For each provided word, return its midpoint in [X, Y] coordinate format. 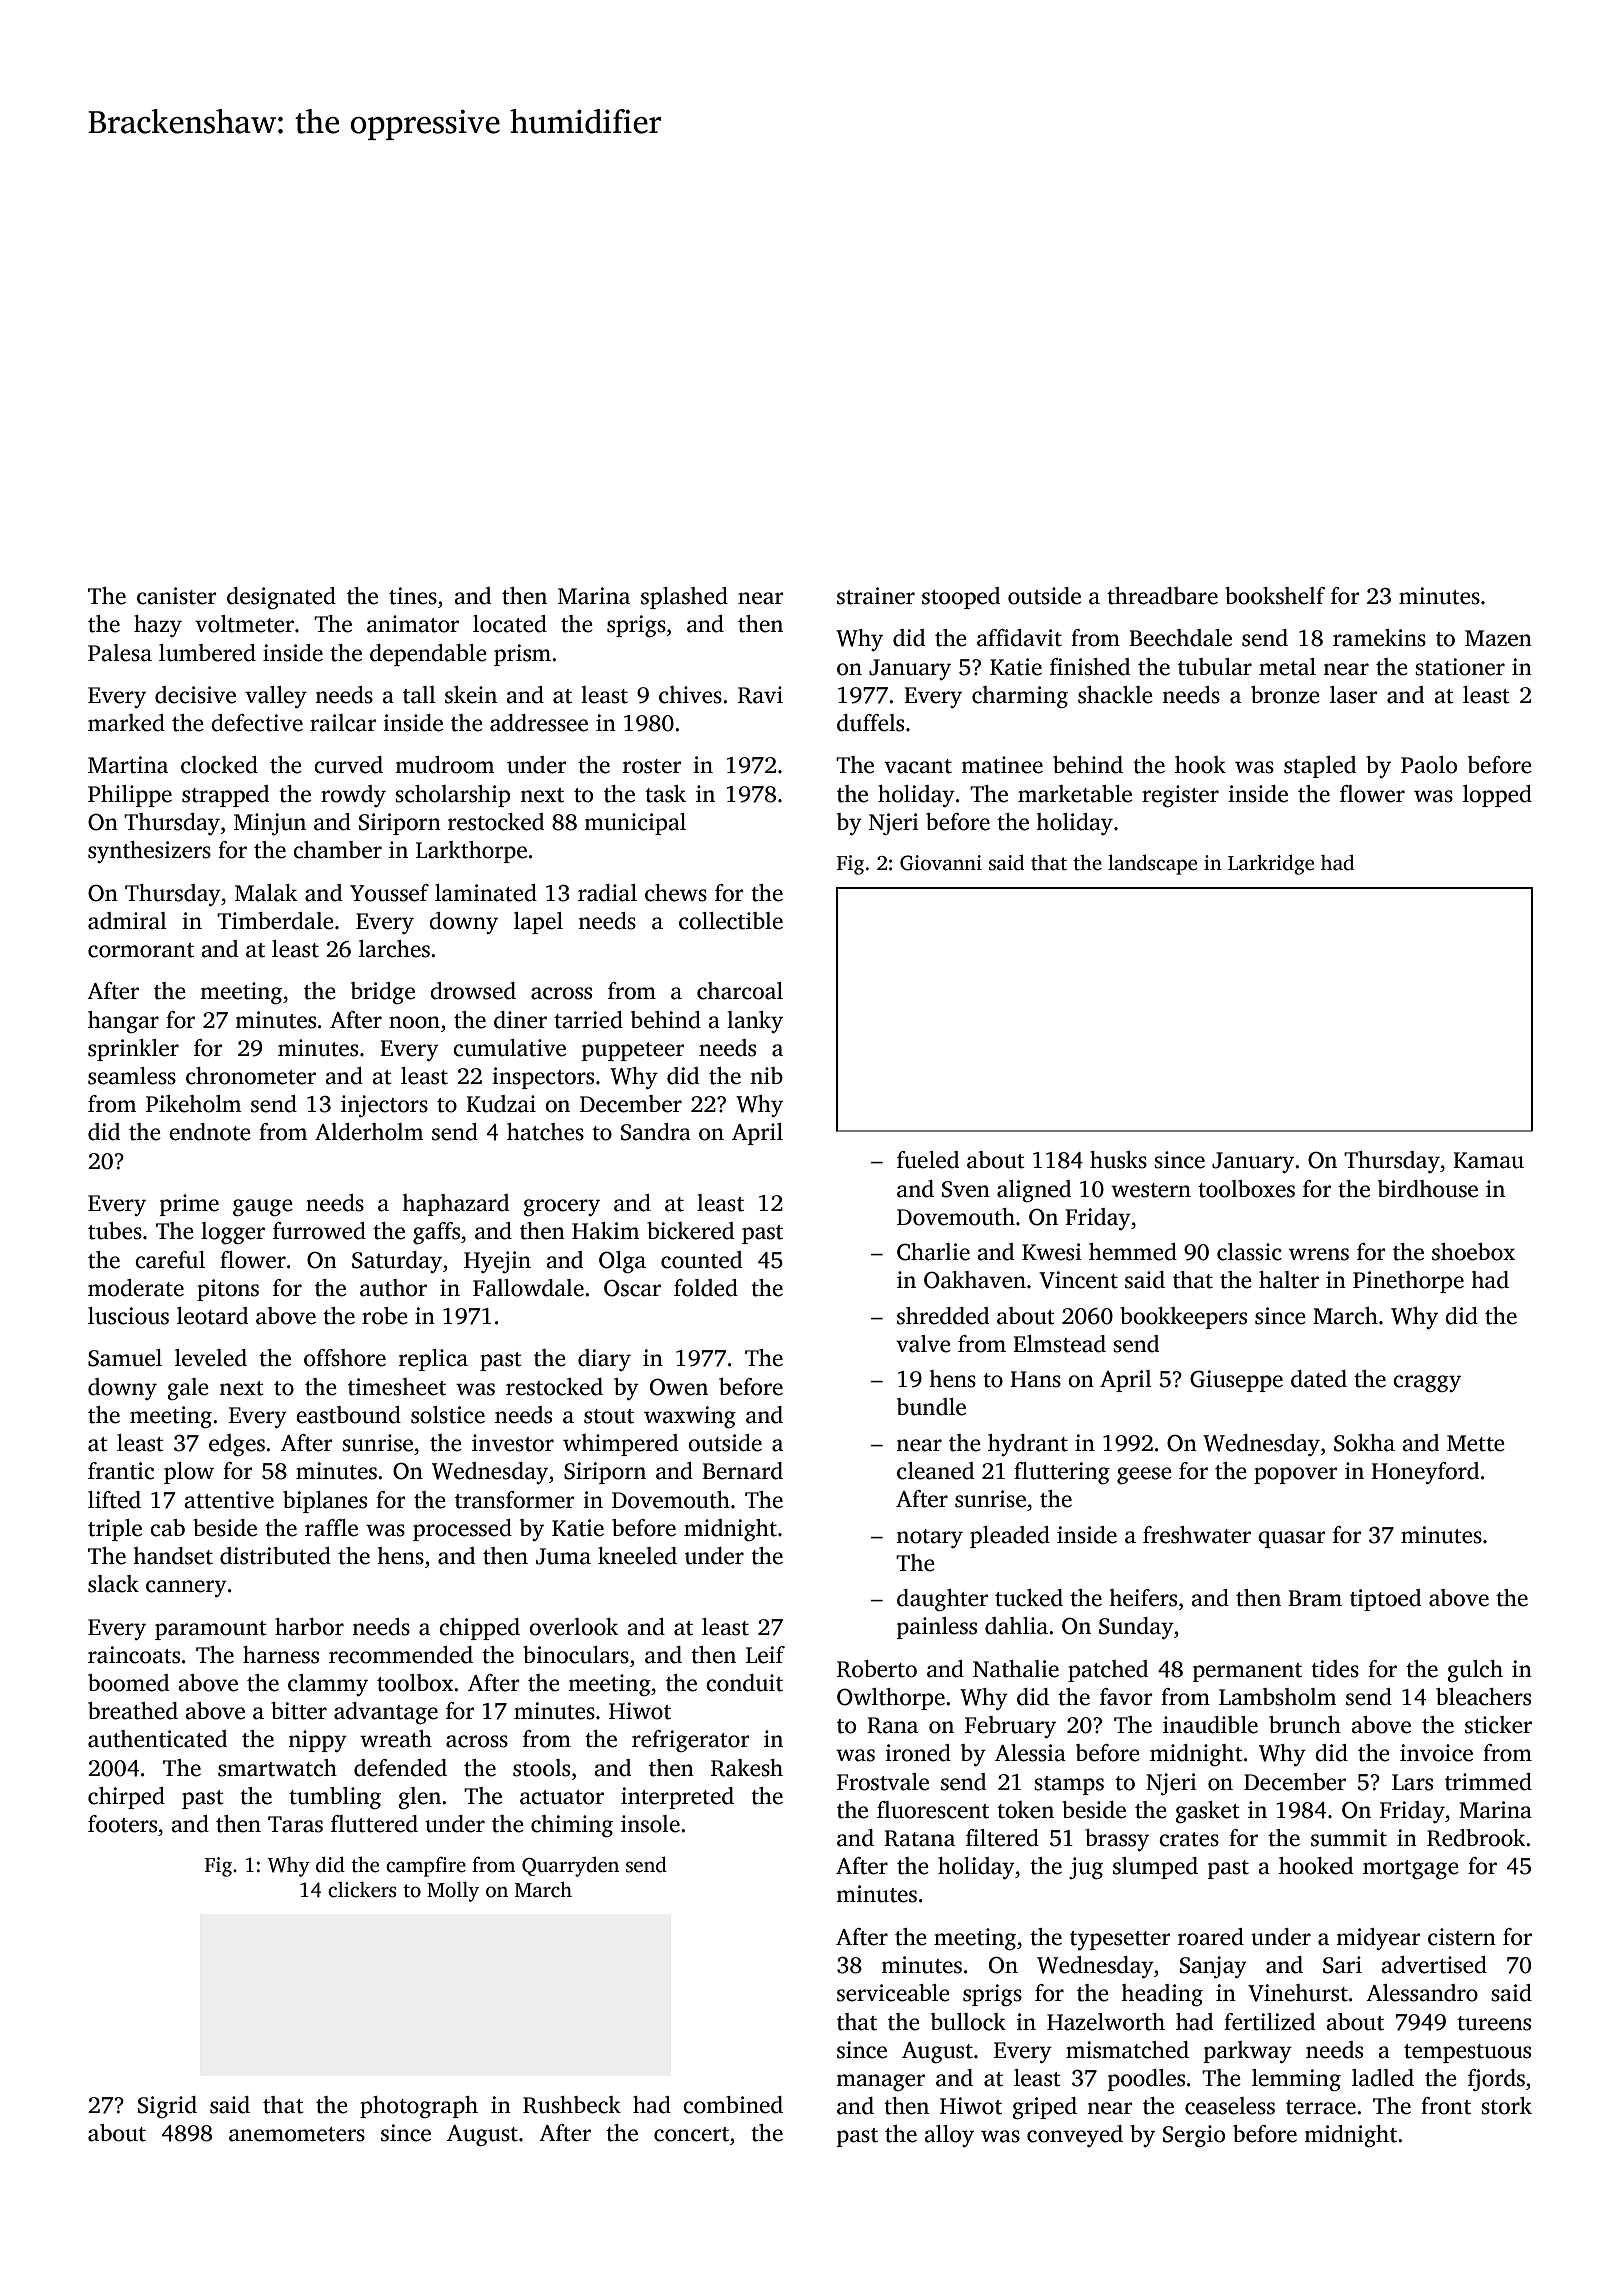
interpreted [677, 1798]
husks [1118, 1160]
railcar [343, 723]
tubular [1215, 667]
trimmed [1488, 1782]
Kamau [1488, 1160]
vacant [918, 766]
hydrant [1028, 1445]
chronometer [251, 1076]
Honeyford [1425, 1473]
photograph [419, 2107]
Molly [453, 1891]
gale [188, 1389]
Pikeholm [194, 1104]
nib [766, 1075]
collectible [731, 921]
